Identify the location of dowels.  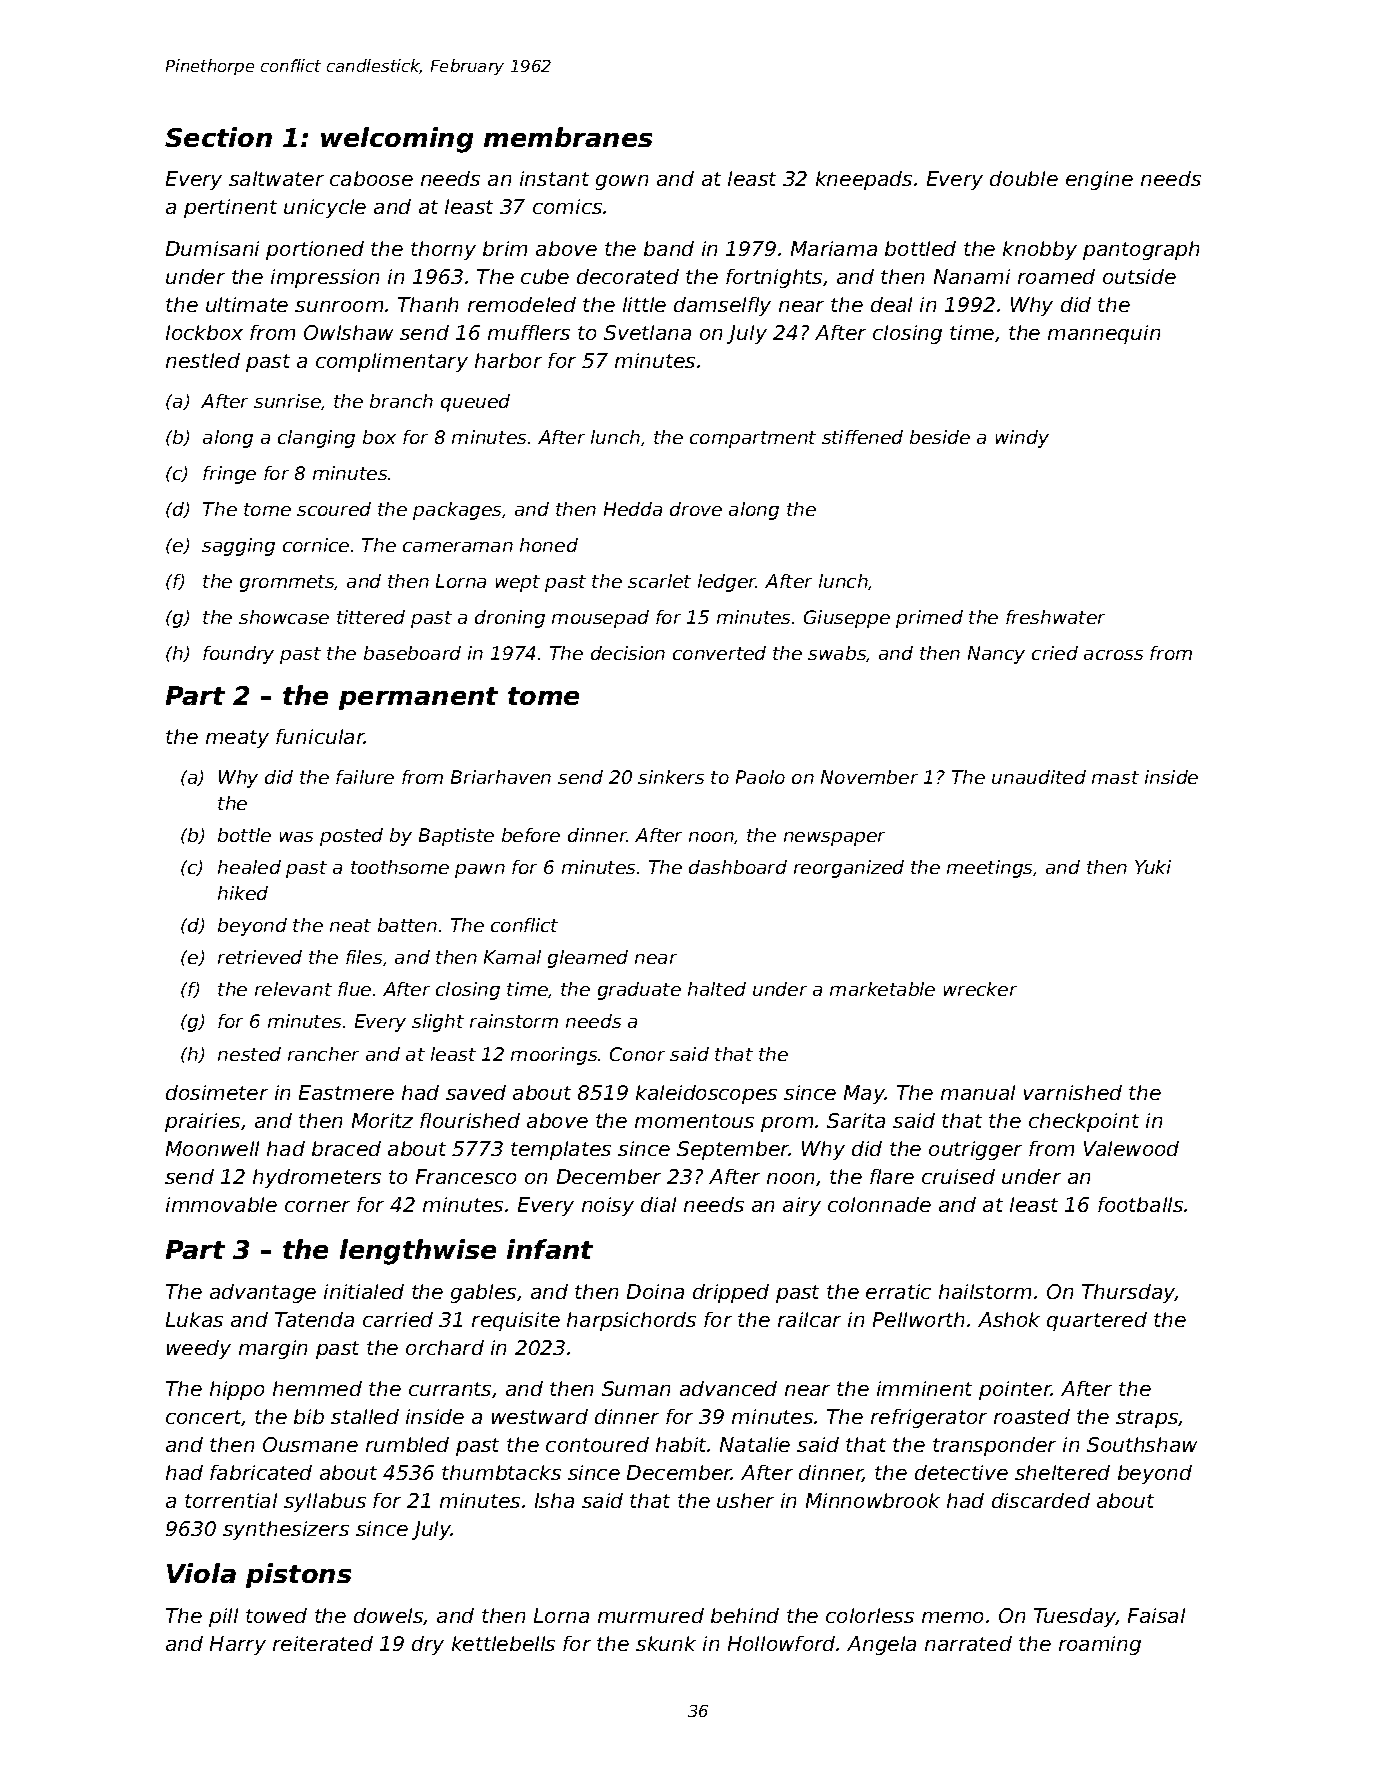
(389, 1616).
